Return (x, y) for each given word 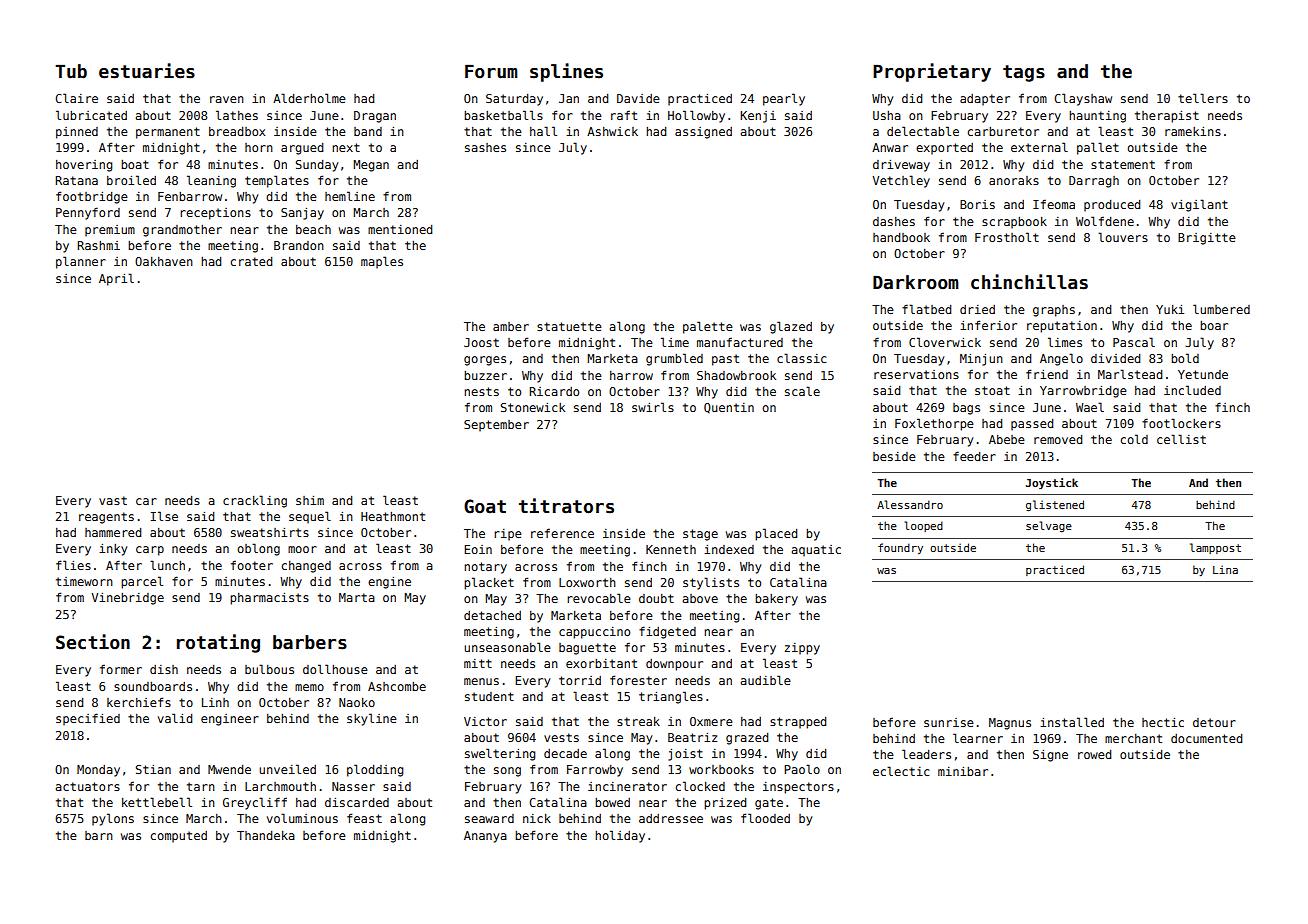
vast (113, 500)
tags (1024, 73)
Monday (98, 771)
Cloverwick (945, 342)
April (116, 279)
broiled (131, 180)
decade (565, 753)
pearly (784, 99)
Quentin (729, 408)
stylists (711, 583)
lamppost (1215, 548)
